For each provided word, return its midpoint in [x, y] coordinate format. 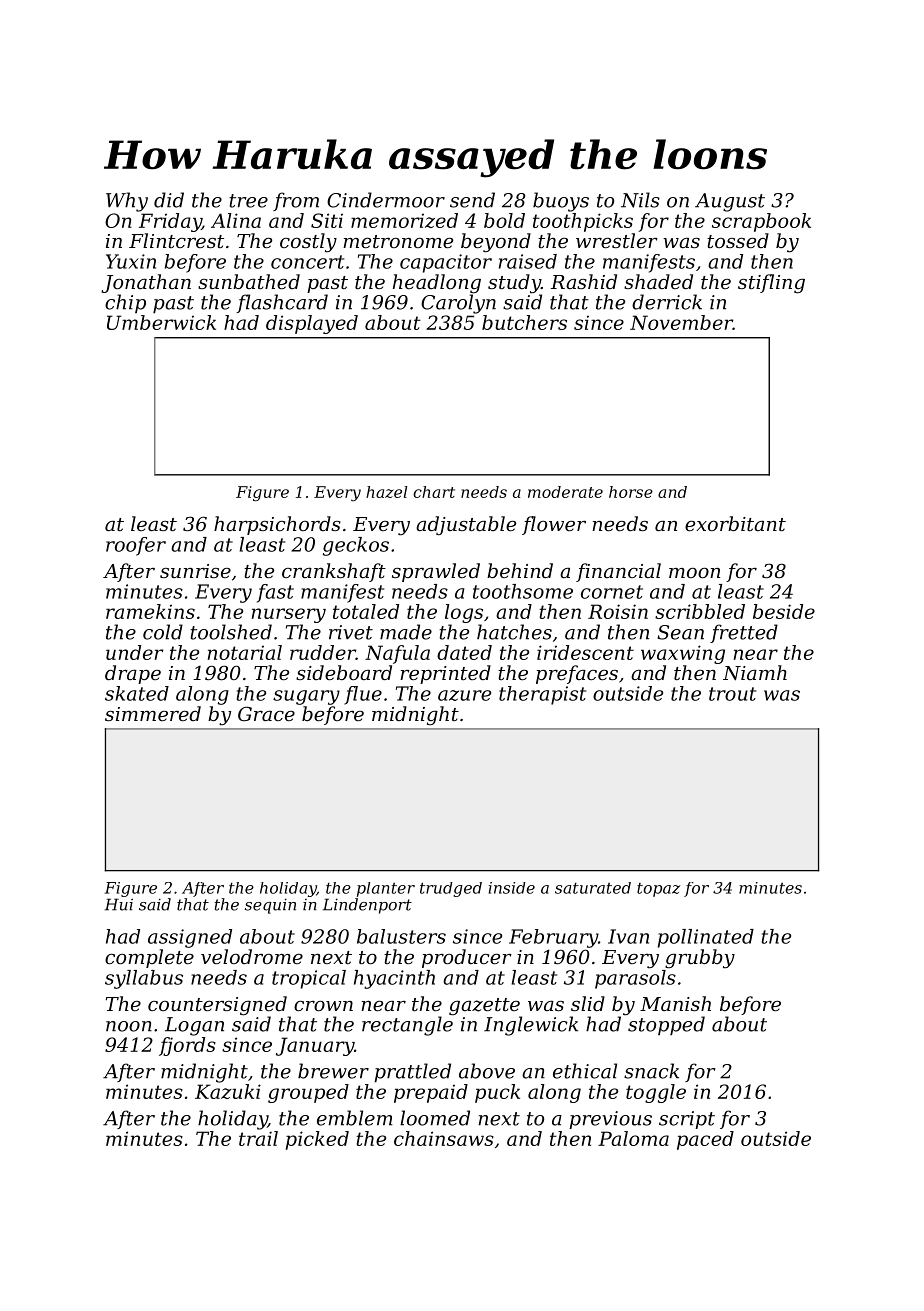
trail [258, 1138]
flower [554, 525]
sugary [306, 697]
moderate [565, 492]
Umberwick [161, 322]
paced [705, 1140]
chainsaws [444, 1138]
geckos [356, 546]
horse [631, 492]
